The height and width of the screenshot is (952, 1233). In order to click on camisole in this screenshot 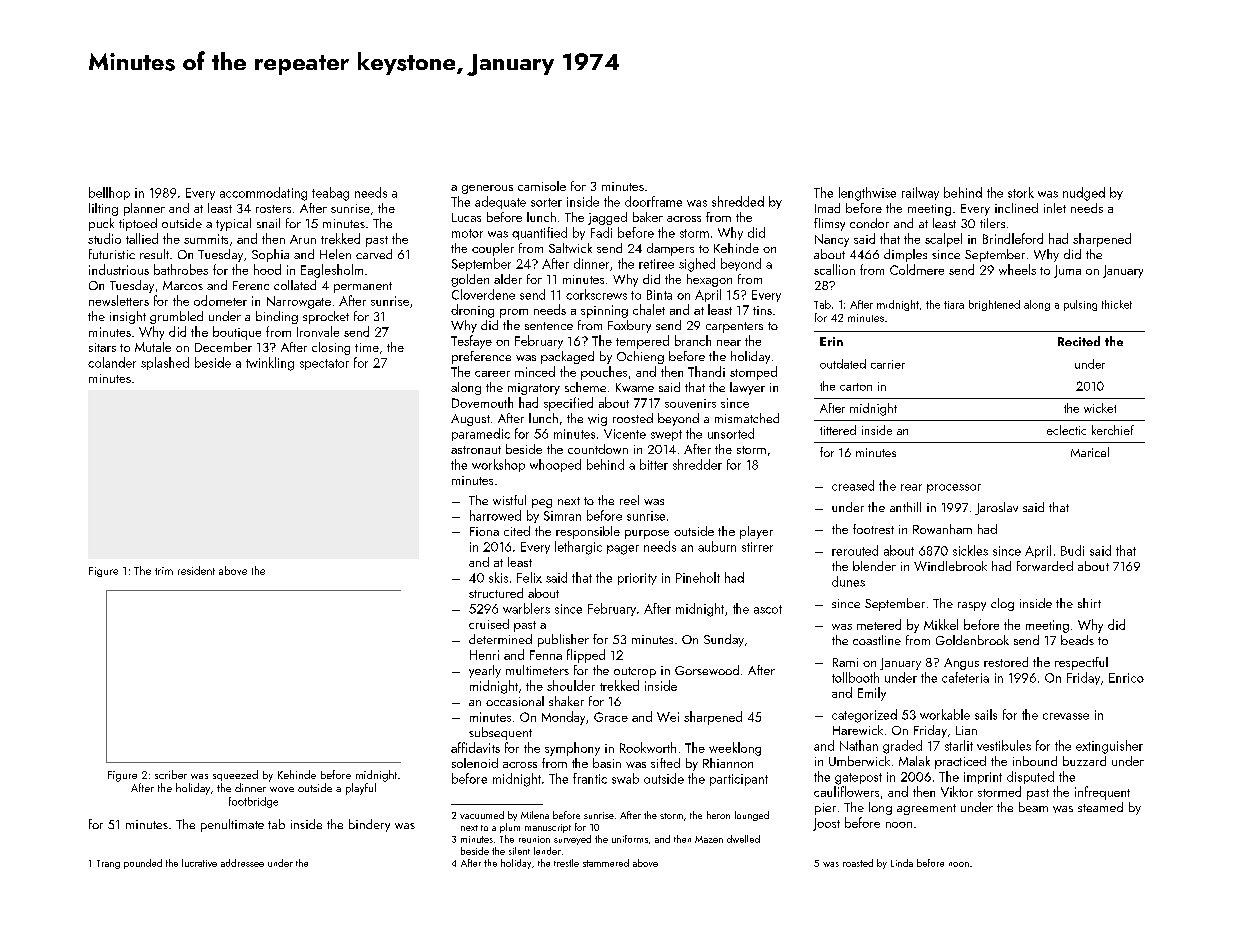, I will do `click(542, 186)`.
